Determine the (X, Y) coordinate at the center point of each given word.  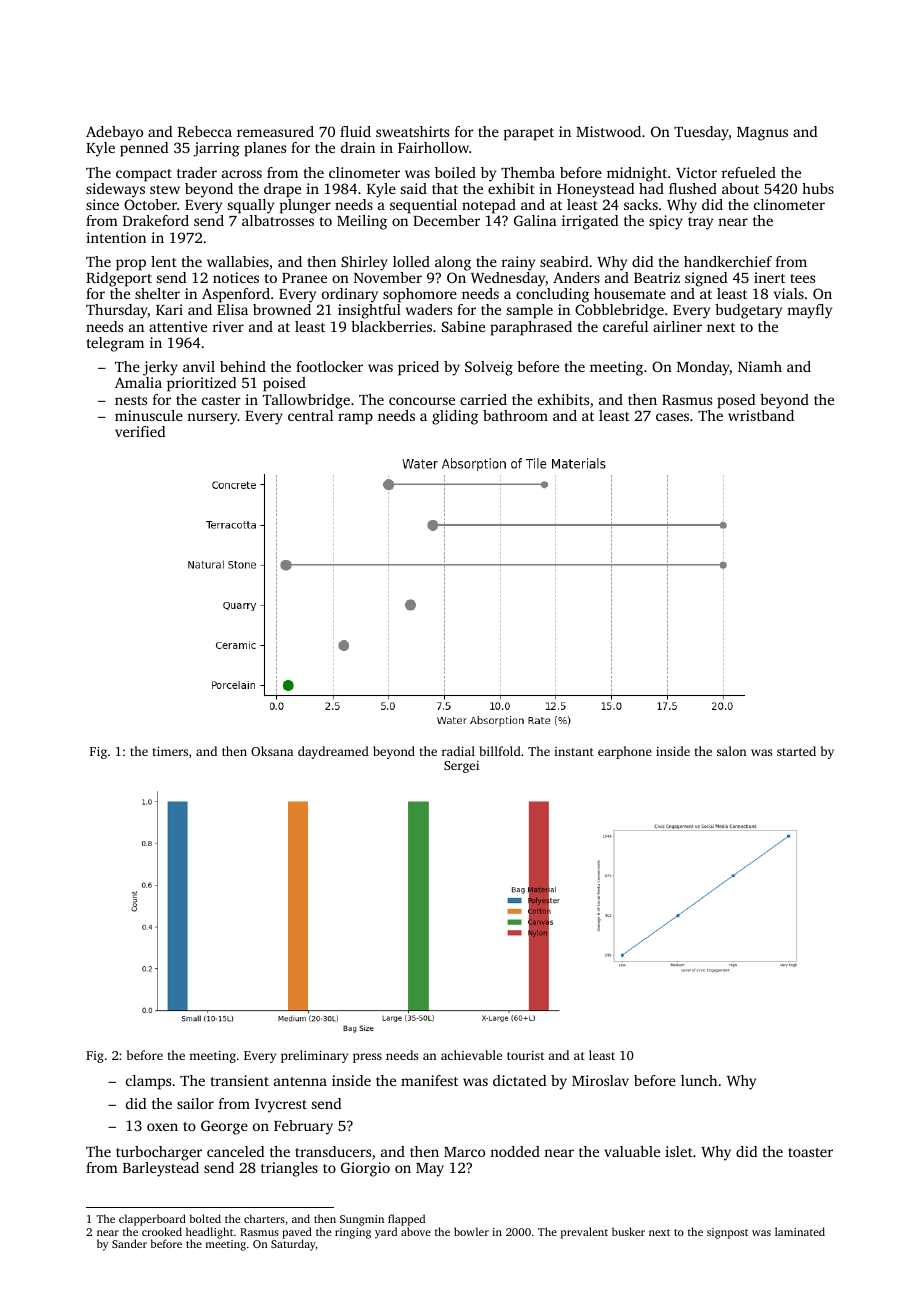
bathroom (515, 415)
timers (170, 751)
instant (574, 751)
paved (297, 1233)
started (796, 751)
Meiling (362, 222)
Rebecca (205, 131)
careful (625, 326)
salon (731, 751)
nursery (212, 419)
